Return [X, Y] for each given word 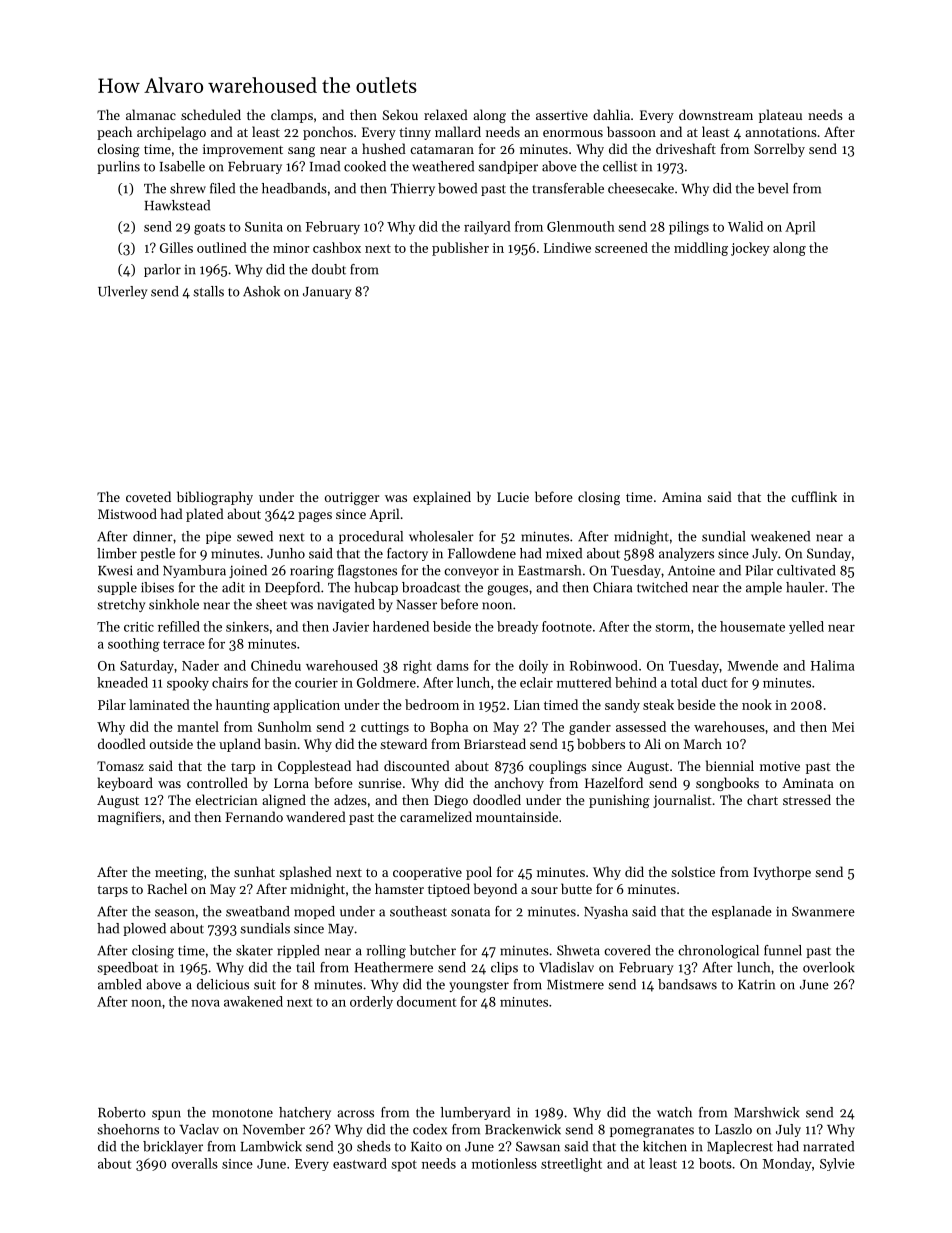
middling [701, 249]
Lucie [513, 497]
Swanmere [823, 911]
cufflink [814, 496]
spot [404, 1166]
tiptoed [449, 890]
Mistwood [127, 513]
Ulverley [122, 292]
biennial [730, 765]
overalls [195, 1163]
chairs [230, 682]
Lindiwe [567, 247]
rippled [298, 951]
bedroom [432, 704]
